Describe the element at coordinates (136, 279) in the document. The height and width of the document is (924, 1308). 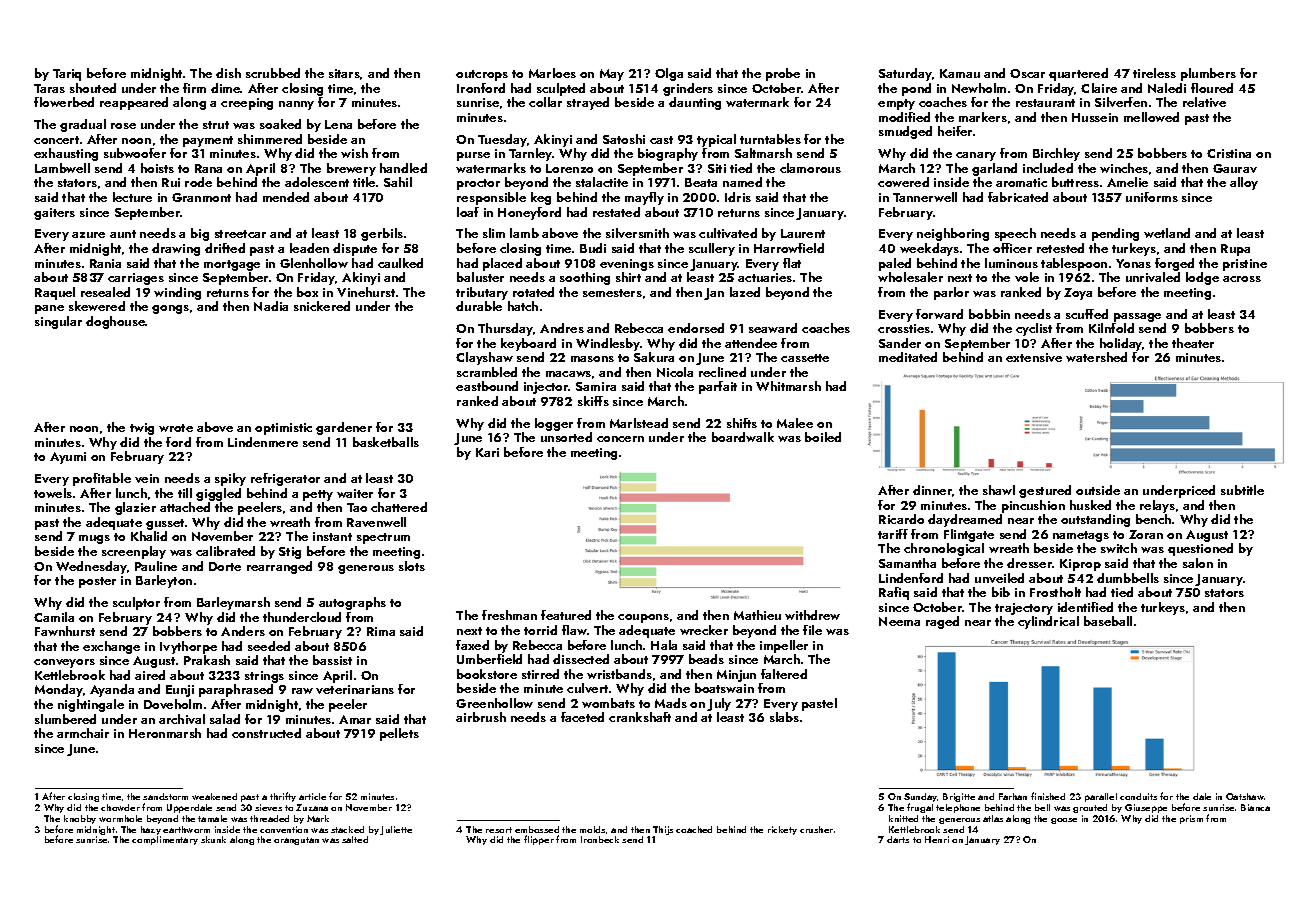
I see `carriages` at that location.
